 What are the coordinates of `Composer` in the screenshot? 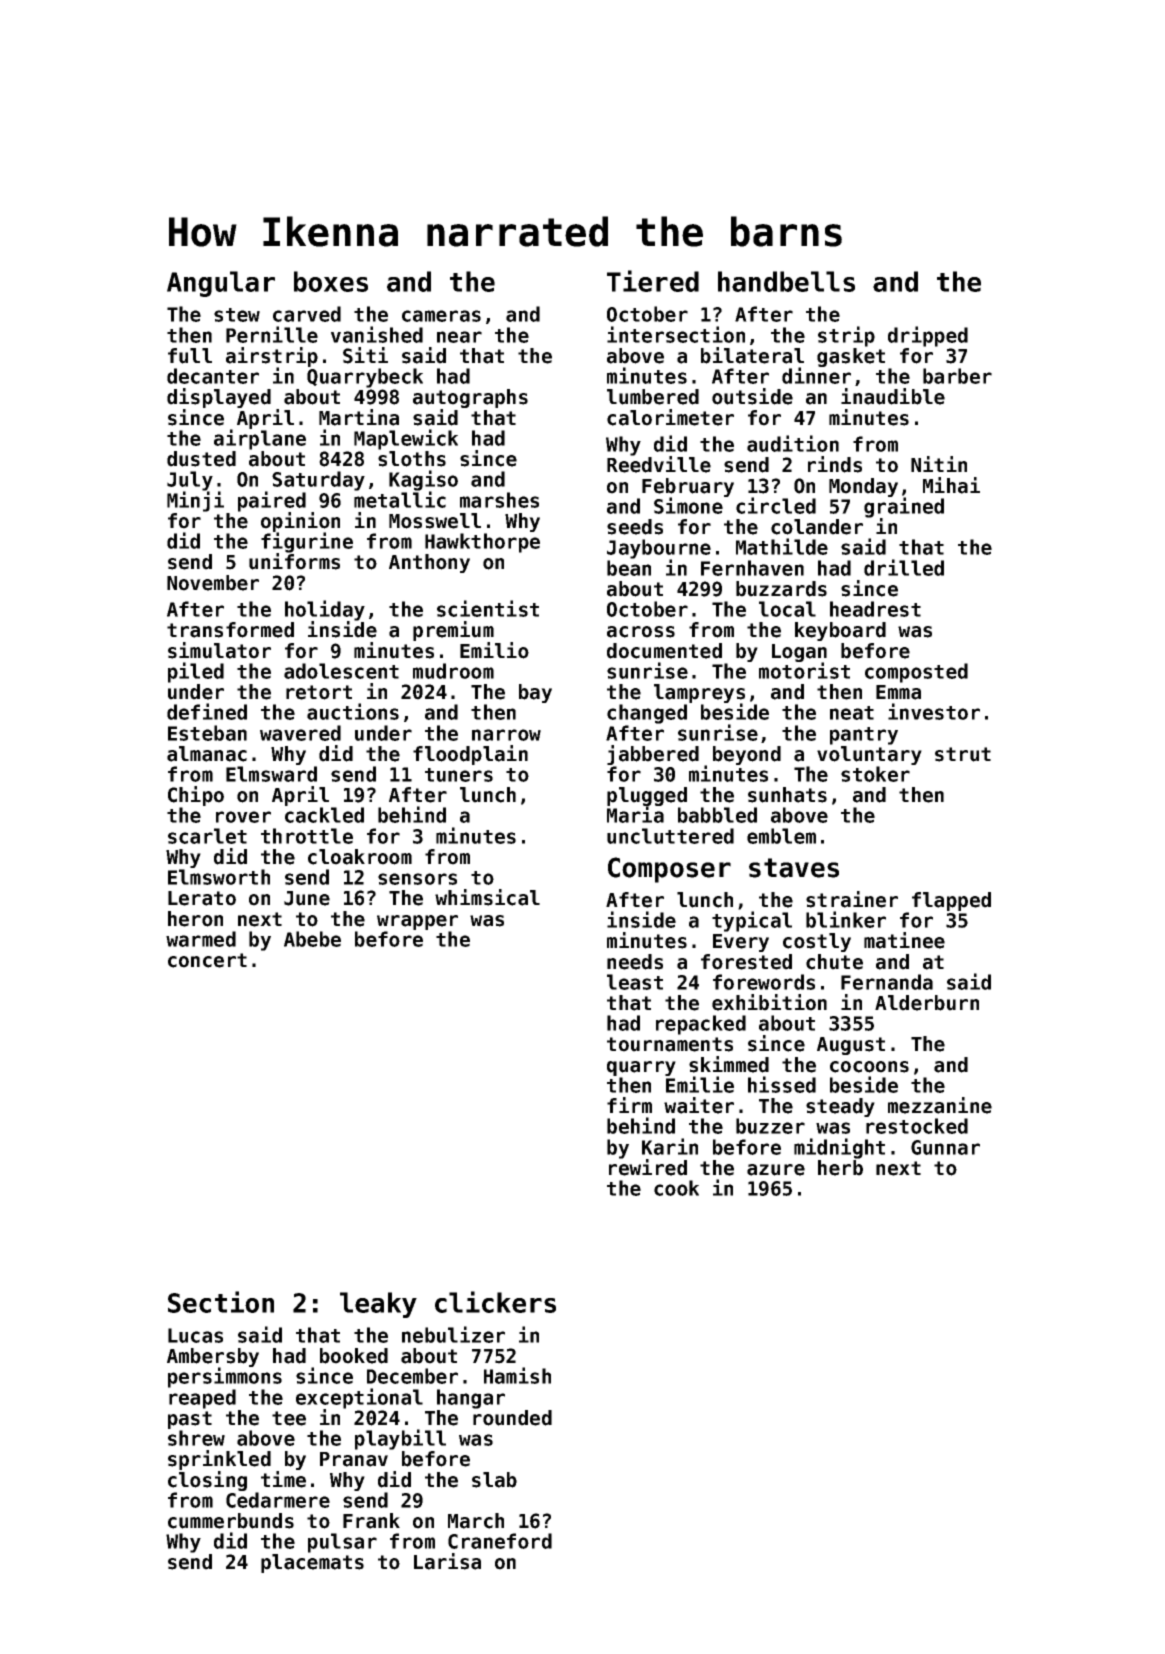 It's located at (669, 870).
